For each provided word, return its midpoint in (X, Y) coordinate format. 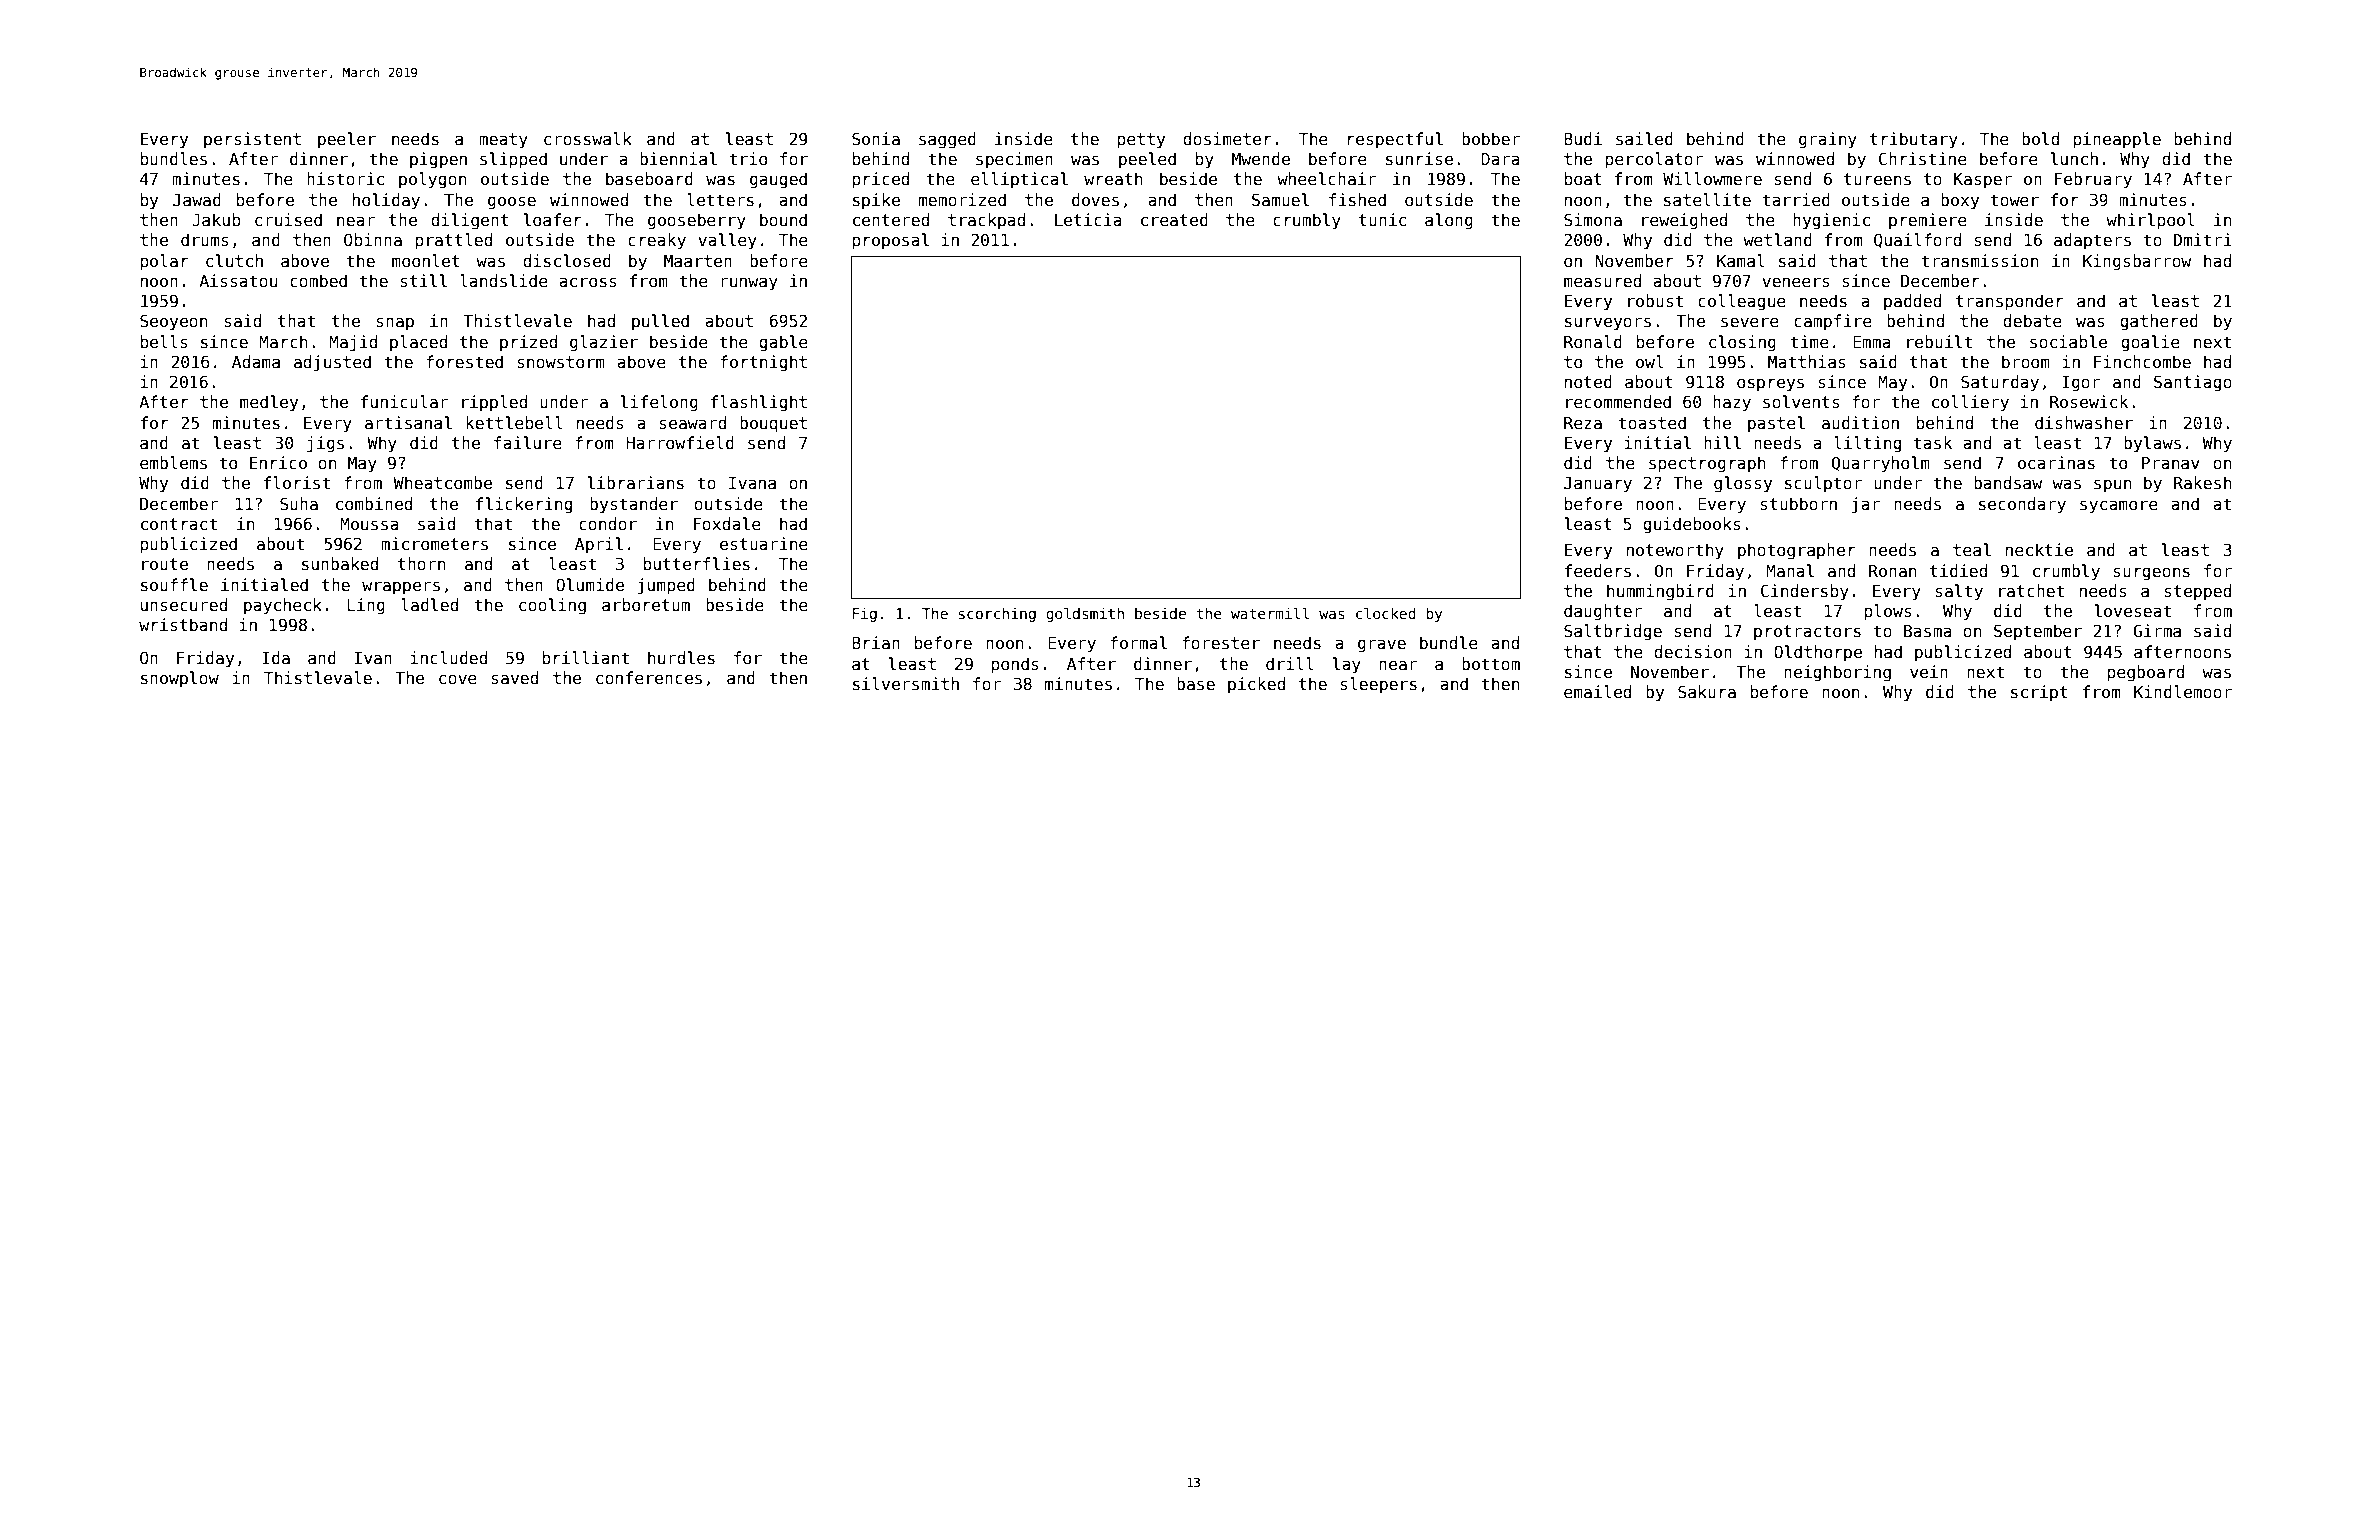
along (1449, 221)
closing (1742, 343)
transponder (2010, 302)
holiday (386, 201)
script (2039, 693)
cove (458, 679)
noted (1588, 381)
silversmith (906, 684)
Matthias (1807, 362)
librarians (635, 482)
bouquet (773, 424)
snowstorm (561, 362)
